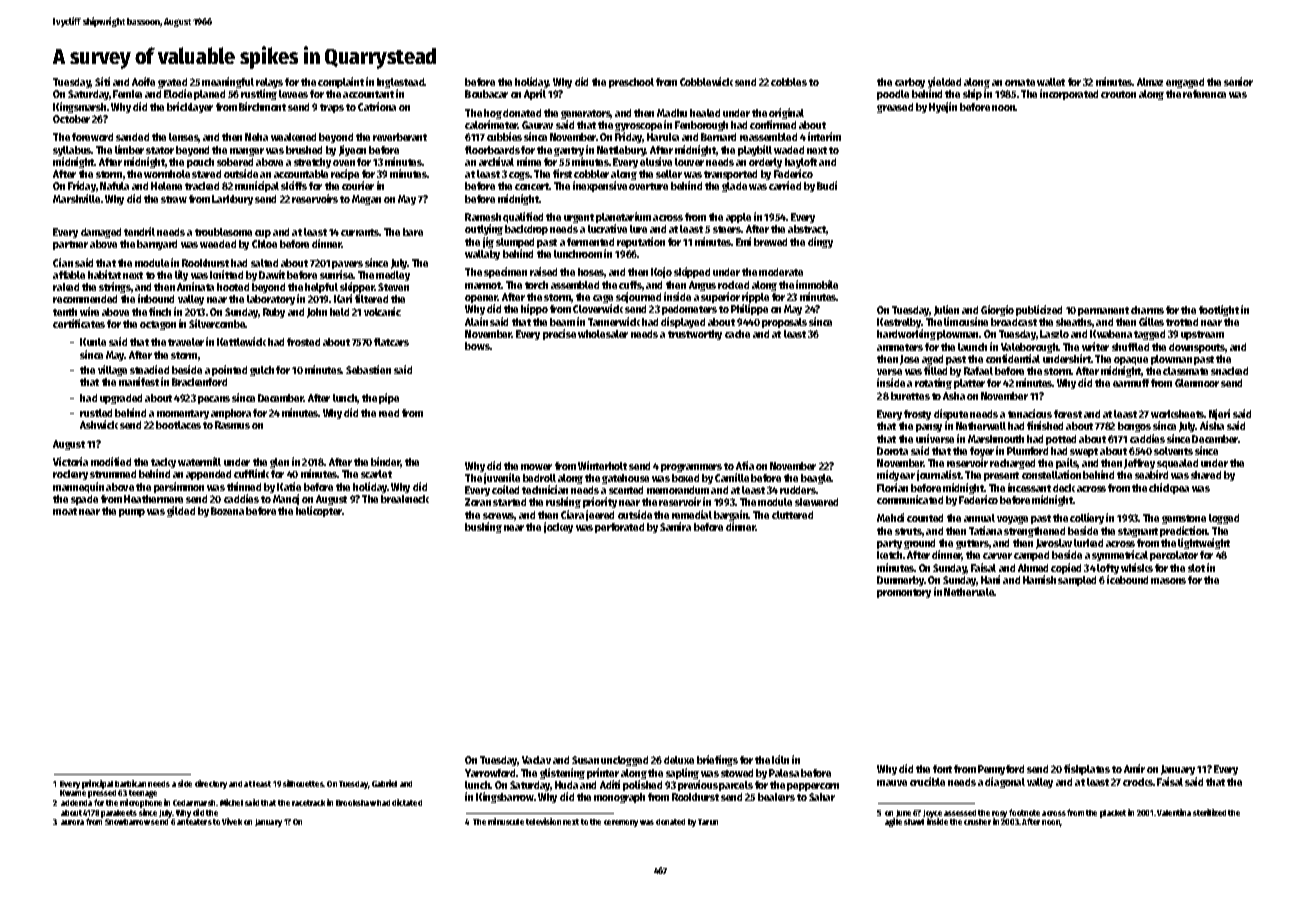  Describe the element at coordinates (384, 783) in the document. I see `Gabriel` at that location.
